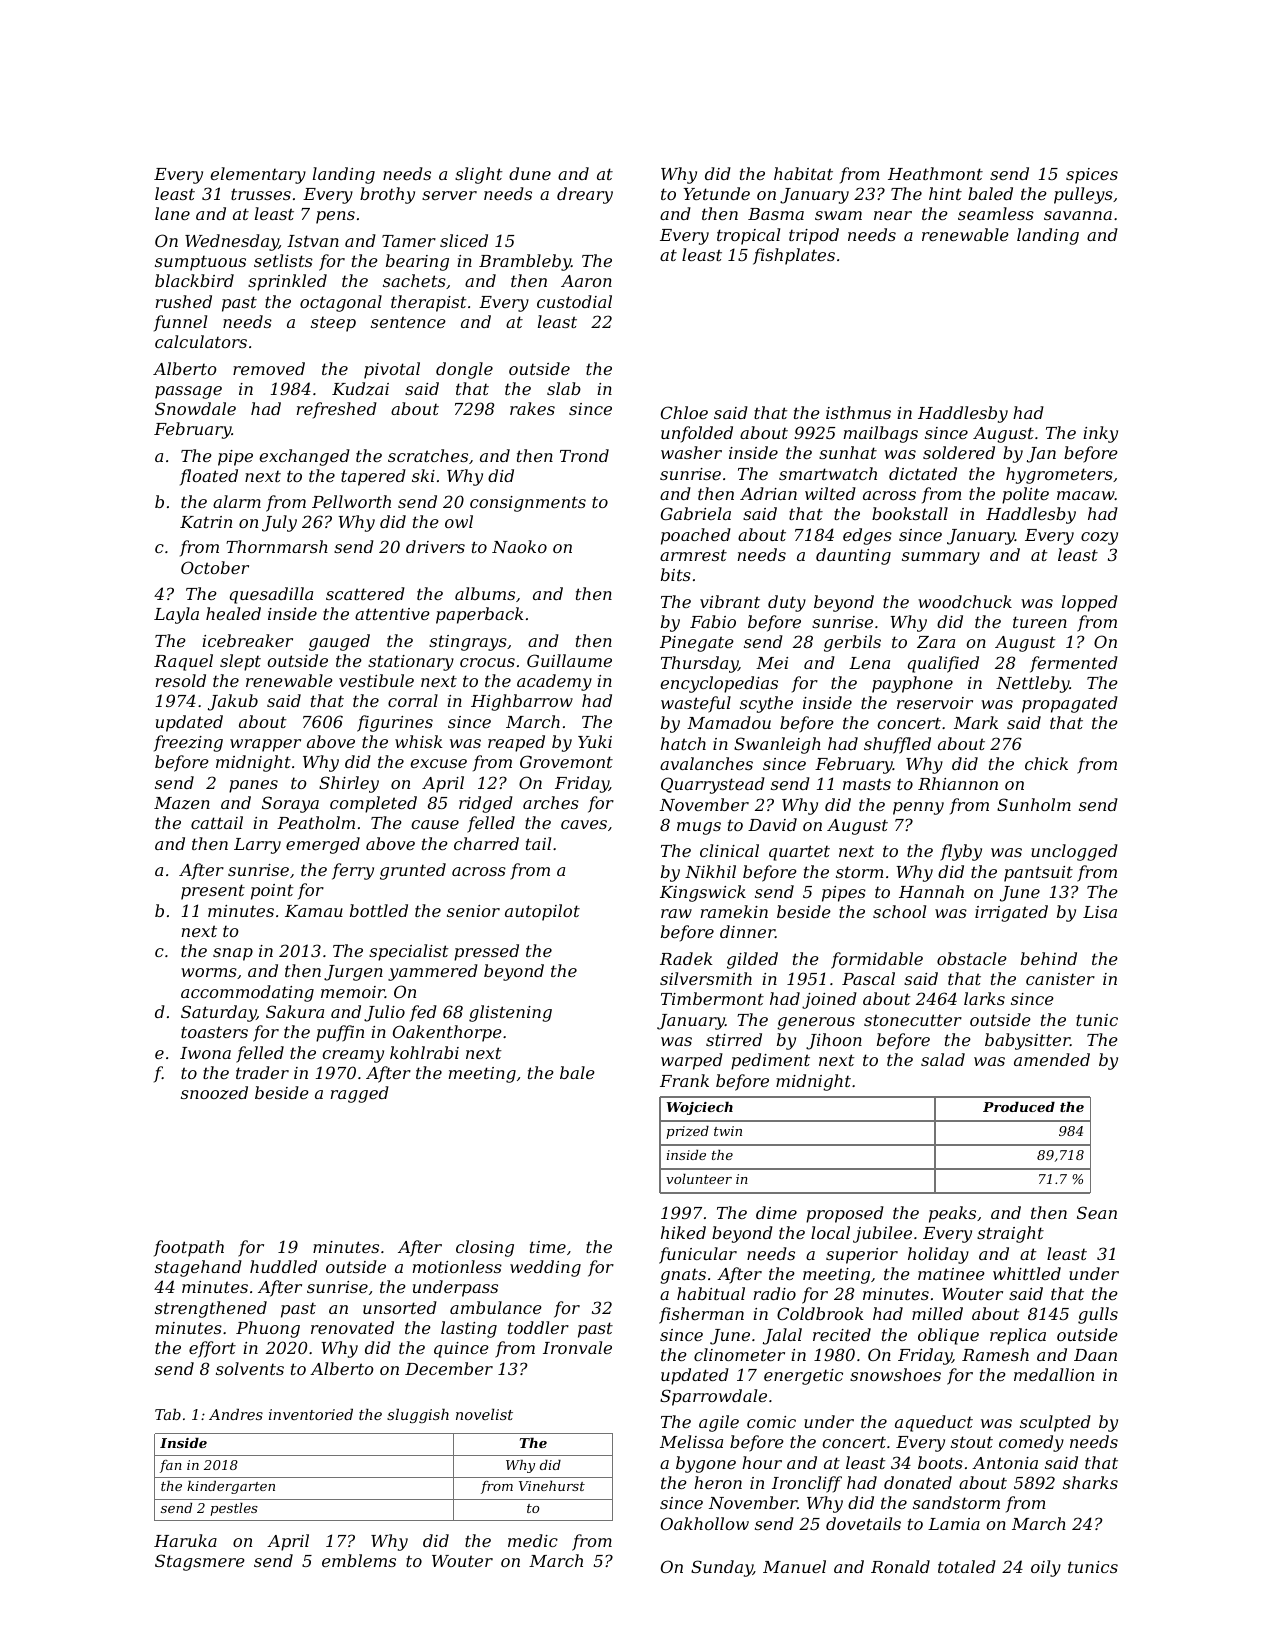 This image has width=1273, height=1647. What do you see at coordinates (948, 1336) in the image?
I see `oblique` at bounding box center [948, 1336].
